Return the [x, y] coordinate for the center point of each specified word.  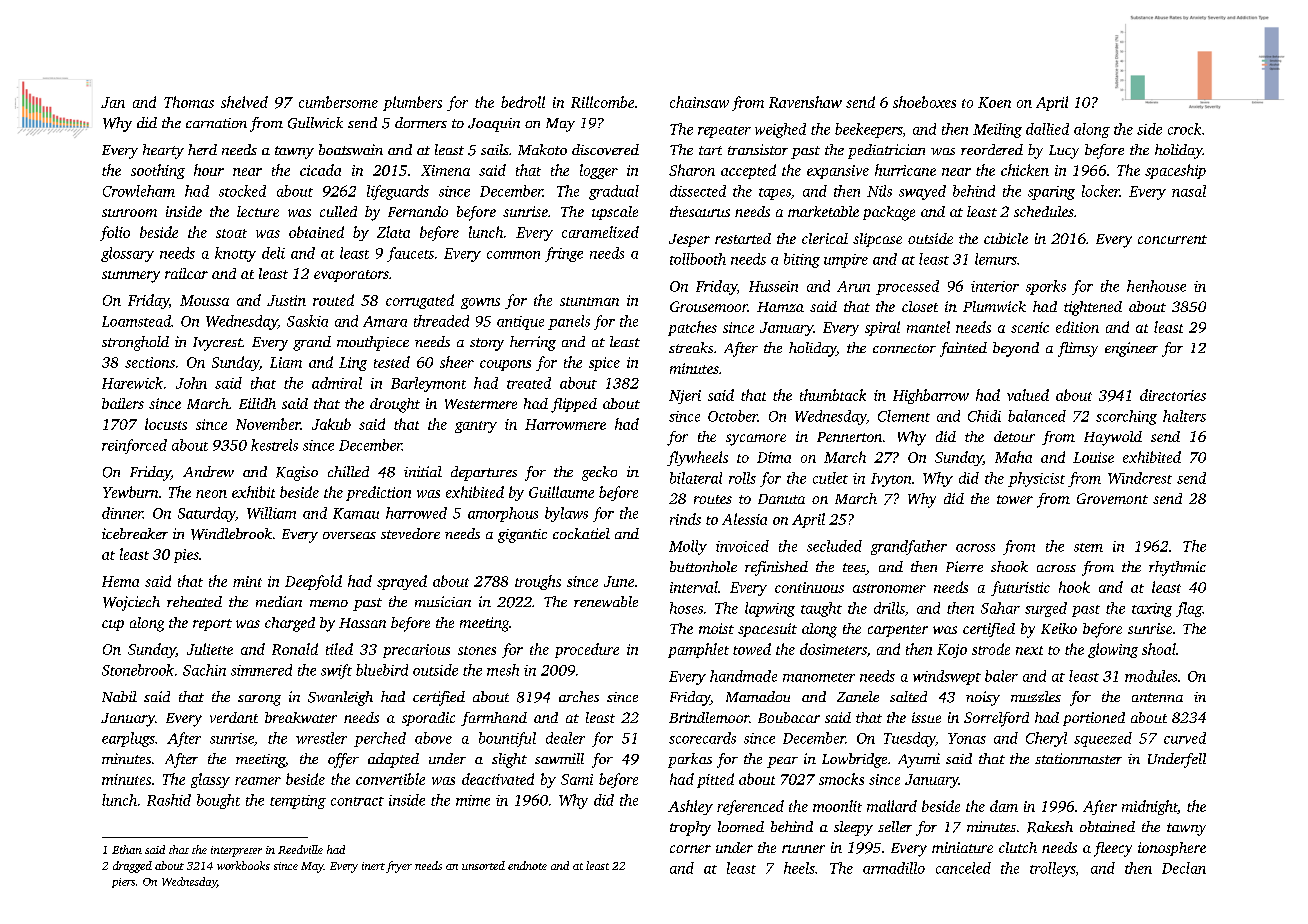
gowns [480, 303]
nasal [1189, 191]
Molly [688, 547]
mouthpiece [373, 343]
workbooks [243, 865]
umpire [846, 261]
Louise [1093, 457]
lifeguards [398, 192]
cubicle [1006, 238]
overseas [349, 535]
